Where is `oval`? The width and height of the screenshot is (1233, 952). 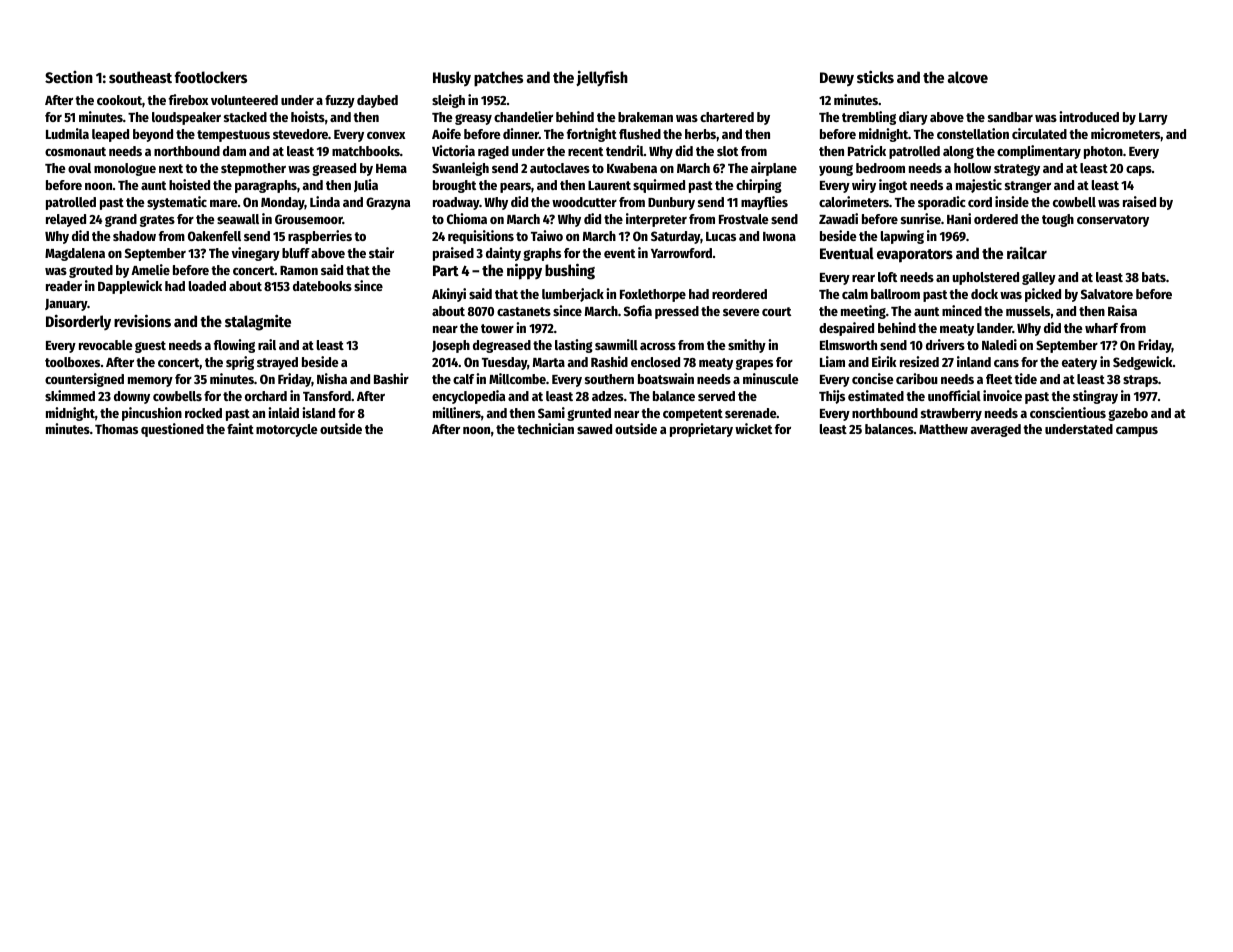
oval is located at coordinates (79, 168).
